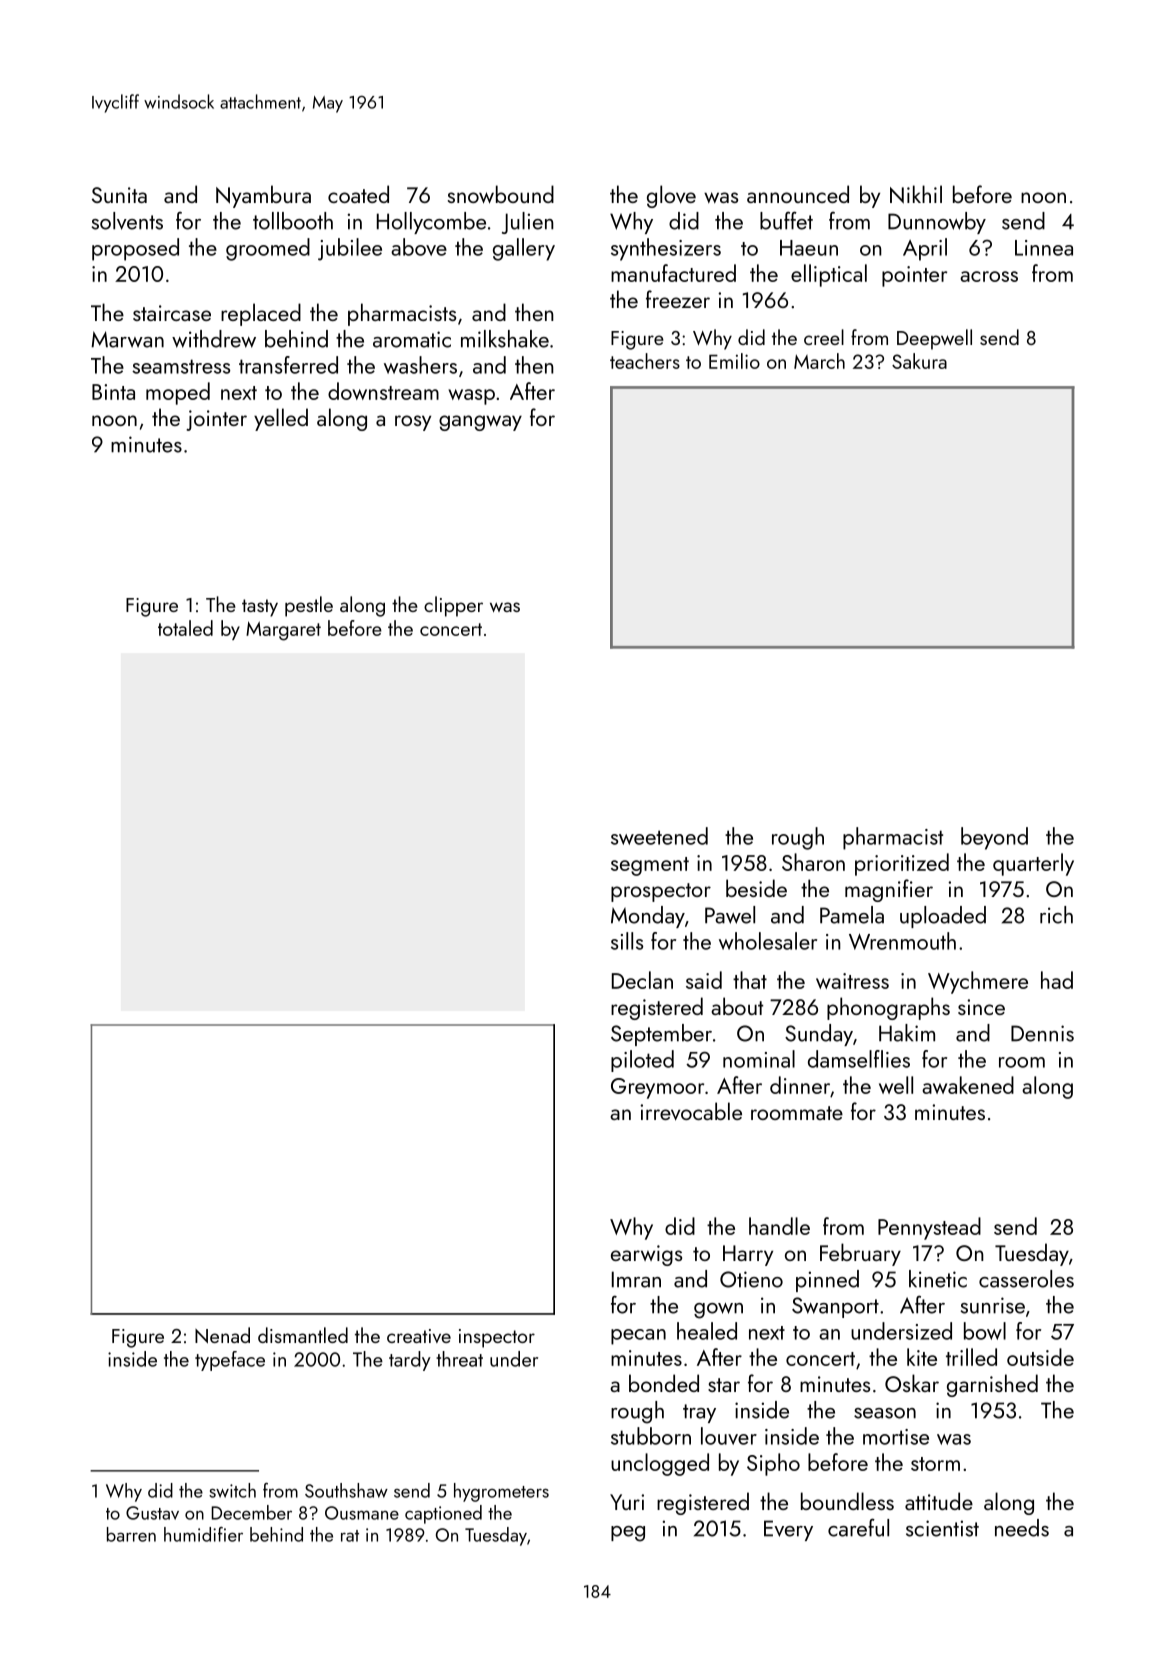 Image resolution: width=1165 pixels, height=1654 pixels. What do you see at coordinates (642, 1061) in the screenshot?
I see `piloted` at bounding box center [642, 1061].
